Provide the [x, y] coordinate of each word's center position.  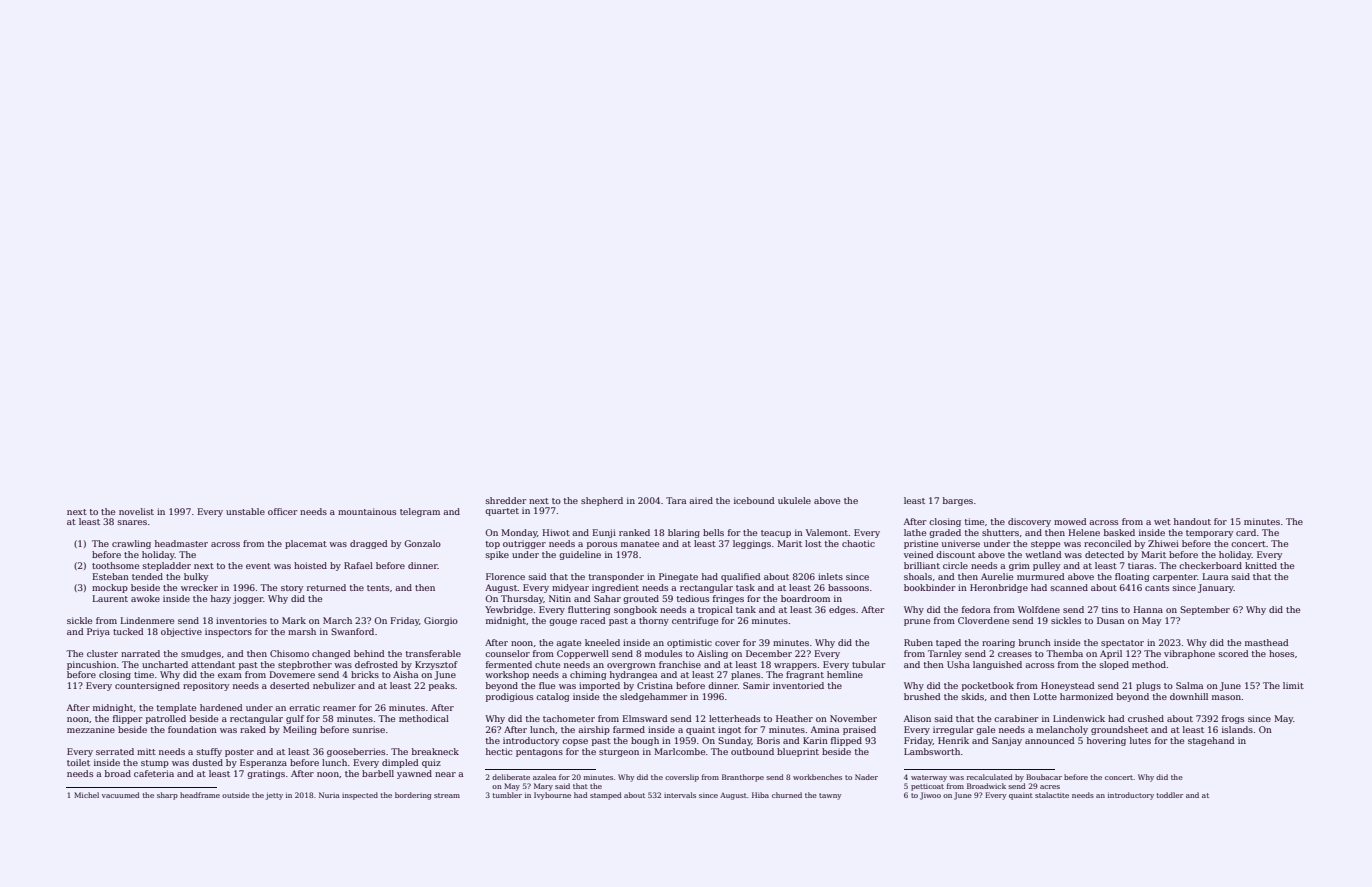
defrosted [376, 664]
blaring [684, 533]
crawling [131, 544]
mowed [1070, 521]
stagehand [1211, 741]
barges [958, 501]
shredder [506, 500]
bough [645, 741]
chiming [588, 675]
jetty [274, 796]
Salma [1189, 685]
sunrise [369, 729]
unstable [245, 511]
